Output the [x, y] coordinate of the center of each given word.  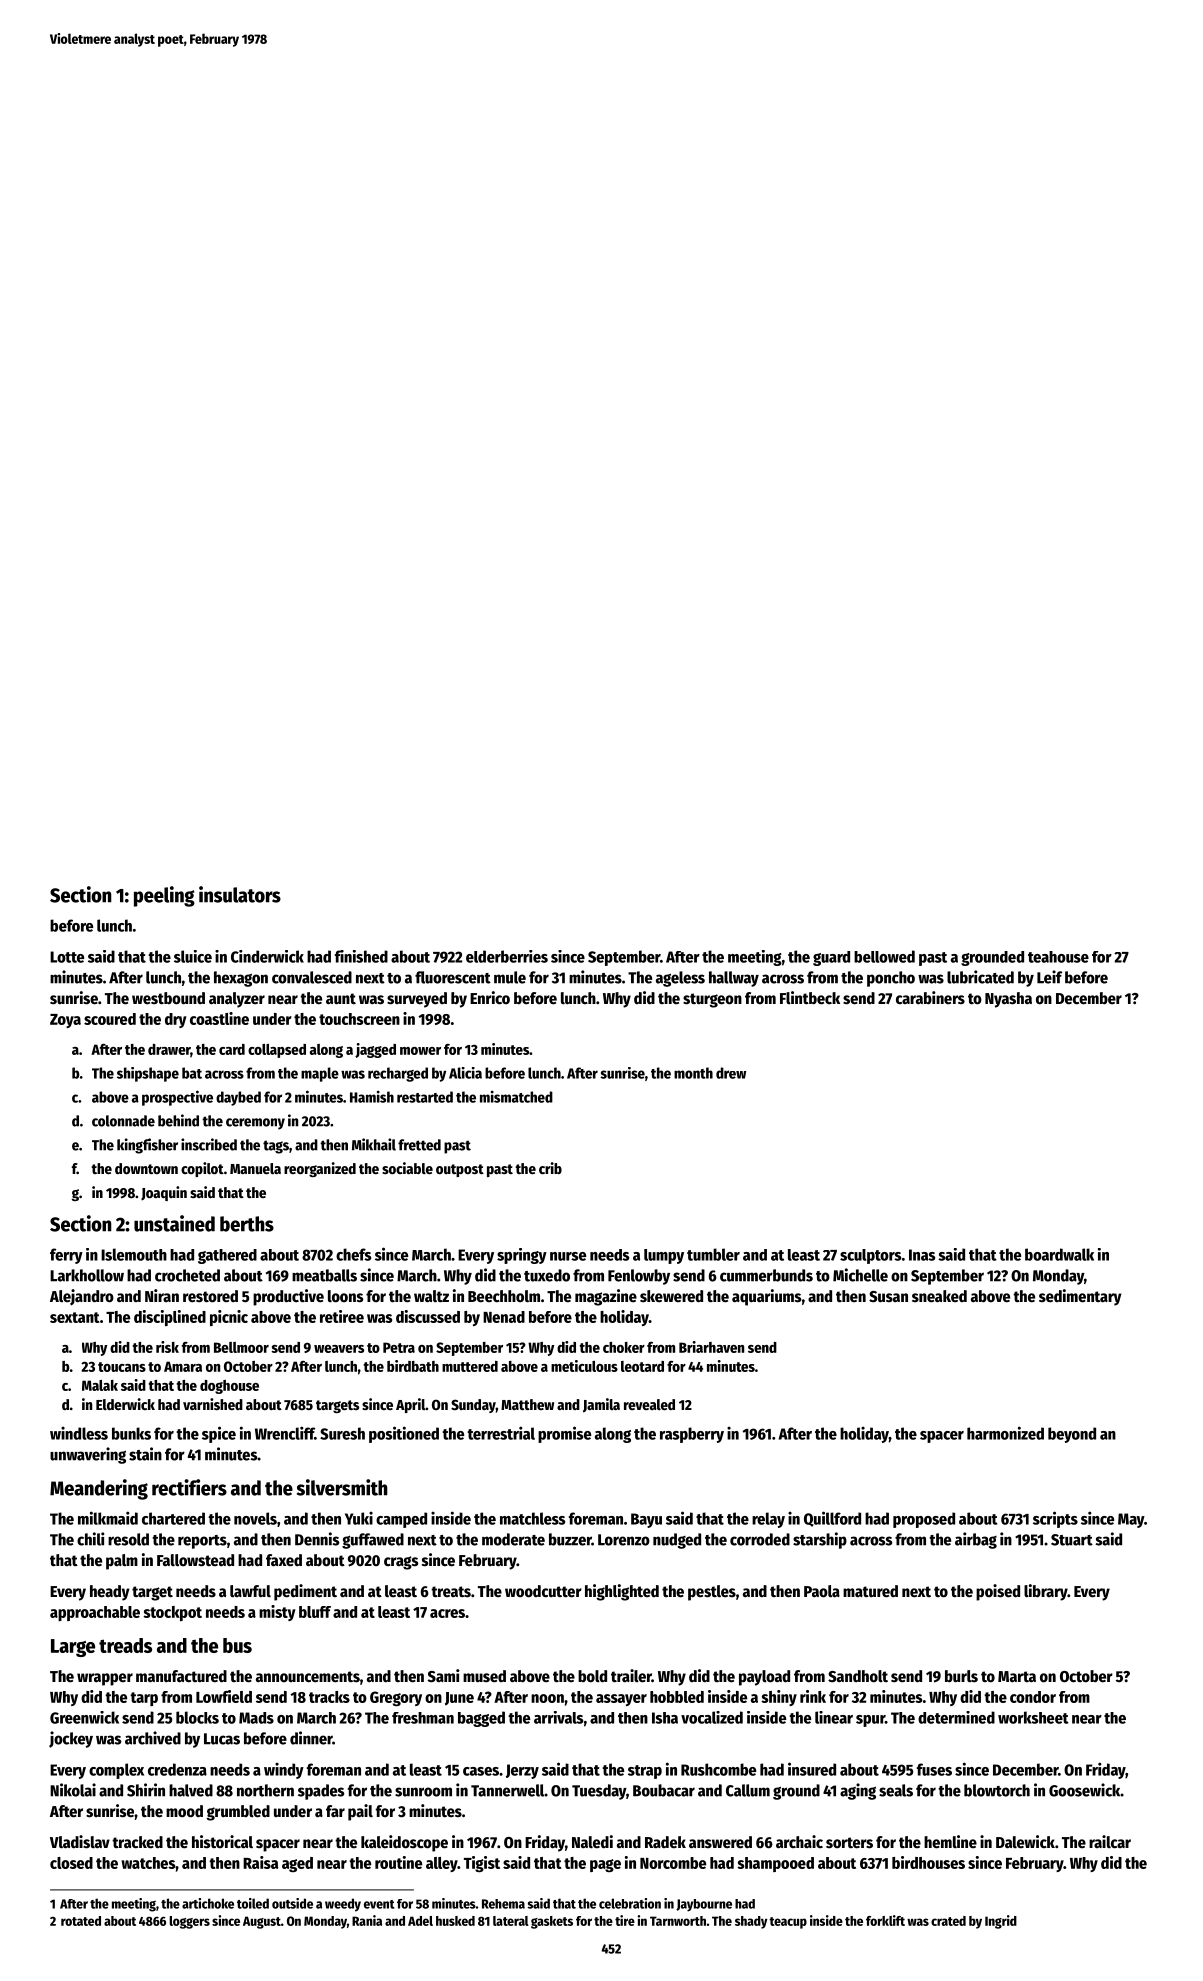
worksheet [1033, 1717]
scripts [1055, 1519]
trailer [631, 1676]
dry [176, 1020]
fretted [419, 1145]
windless [79, 1433]
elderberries [507, 956]
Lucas [222, 1739]
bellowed [884, 956]
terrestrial [501, 1433]
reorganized [320, 1169]
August [262, 1922]
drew [731, 1073]
